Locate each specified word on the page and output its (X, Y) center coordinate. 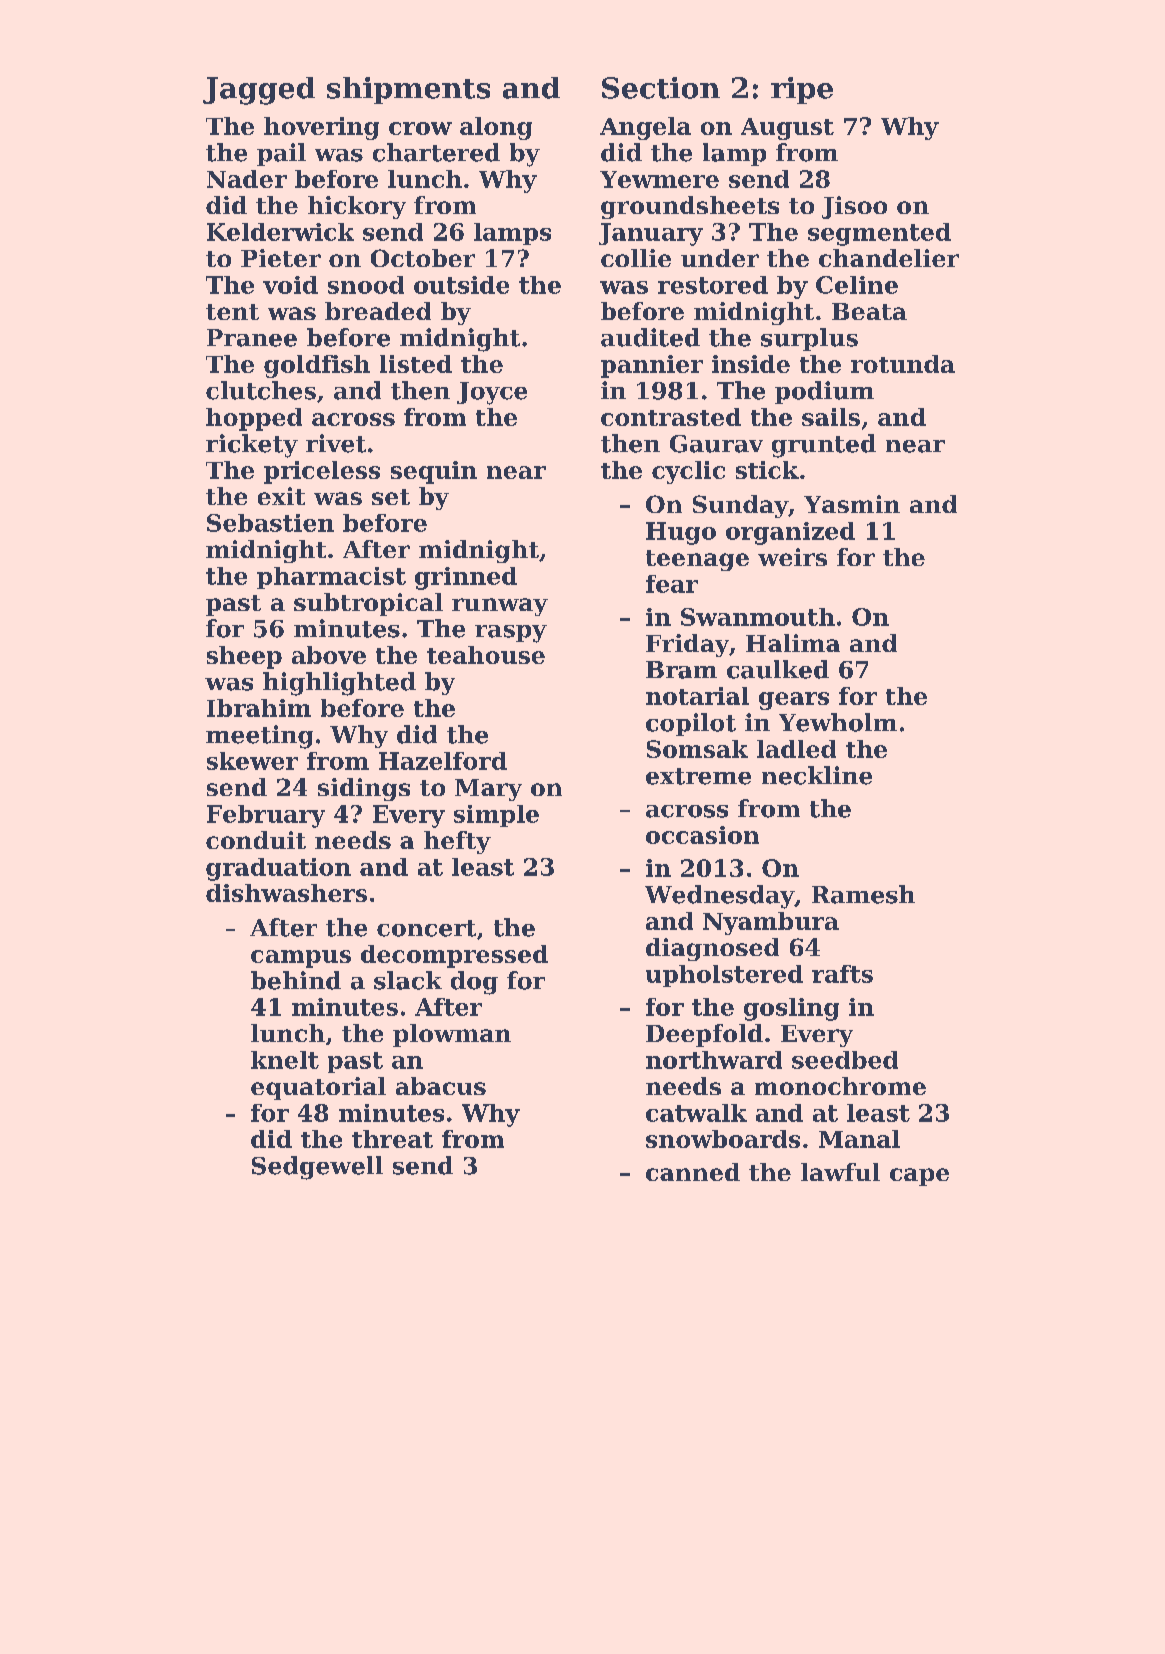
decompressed (454, 956)
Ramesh (863, 894)
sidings (364, 789)
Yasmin (852, 504)
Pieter (281, 258)
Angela (645, 128)
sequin (434, 472)
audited (650, 337)
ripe (802, 90)
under (720, 258)
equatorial (318, 1088)
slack (408, 980)
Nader (247, 179)
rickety (252, 446)
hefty (457, 842)
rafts (842, 974)
